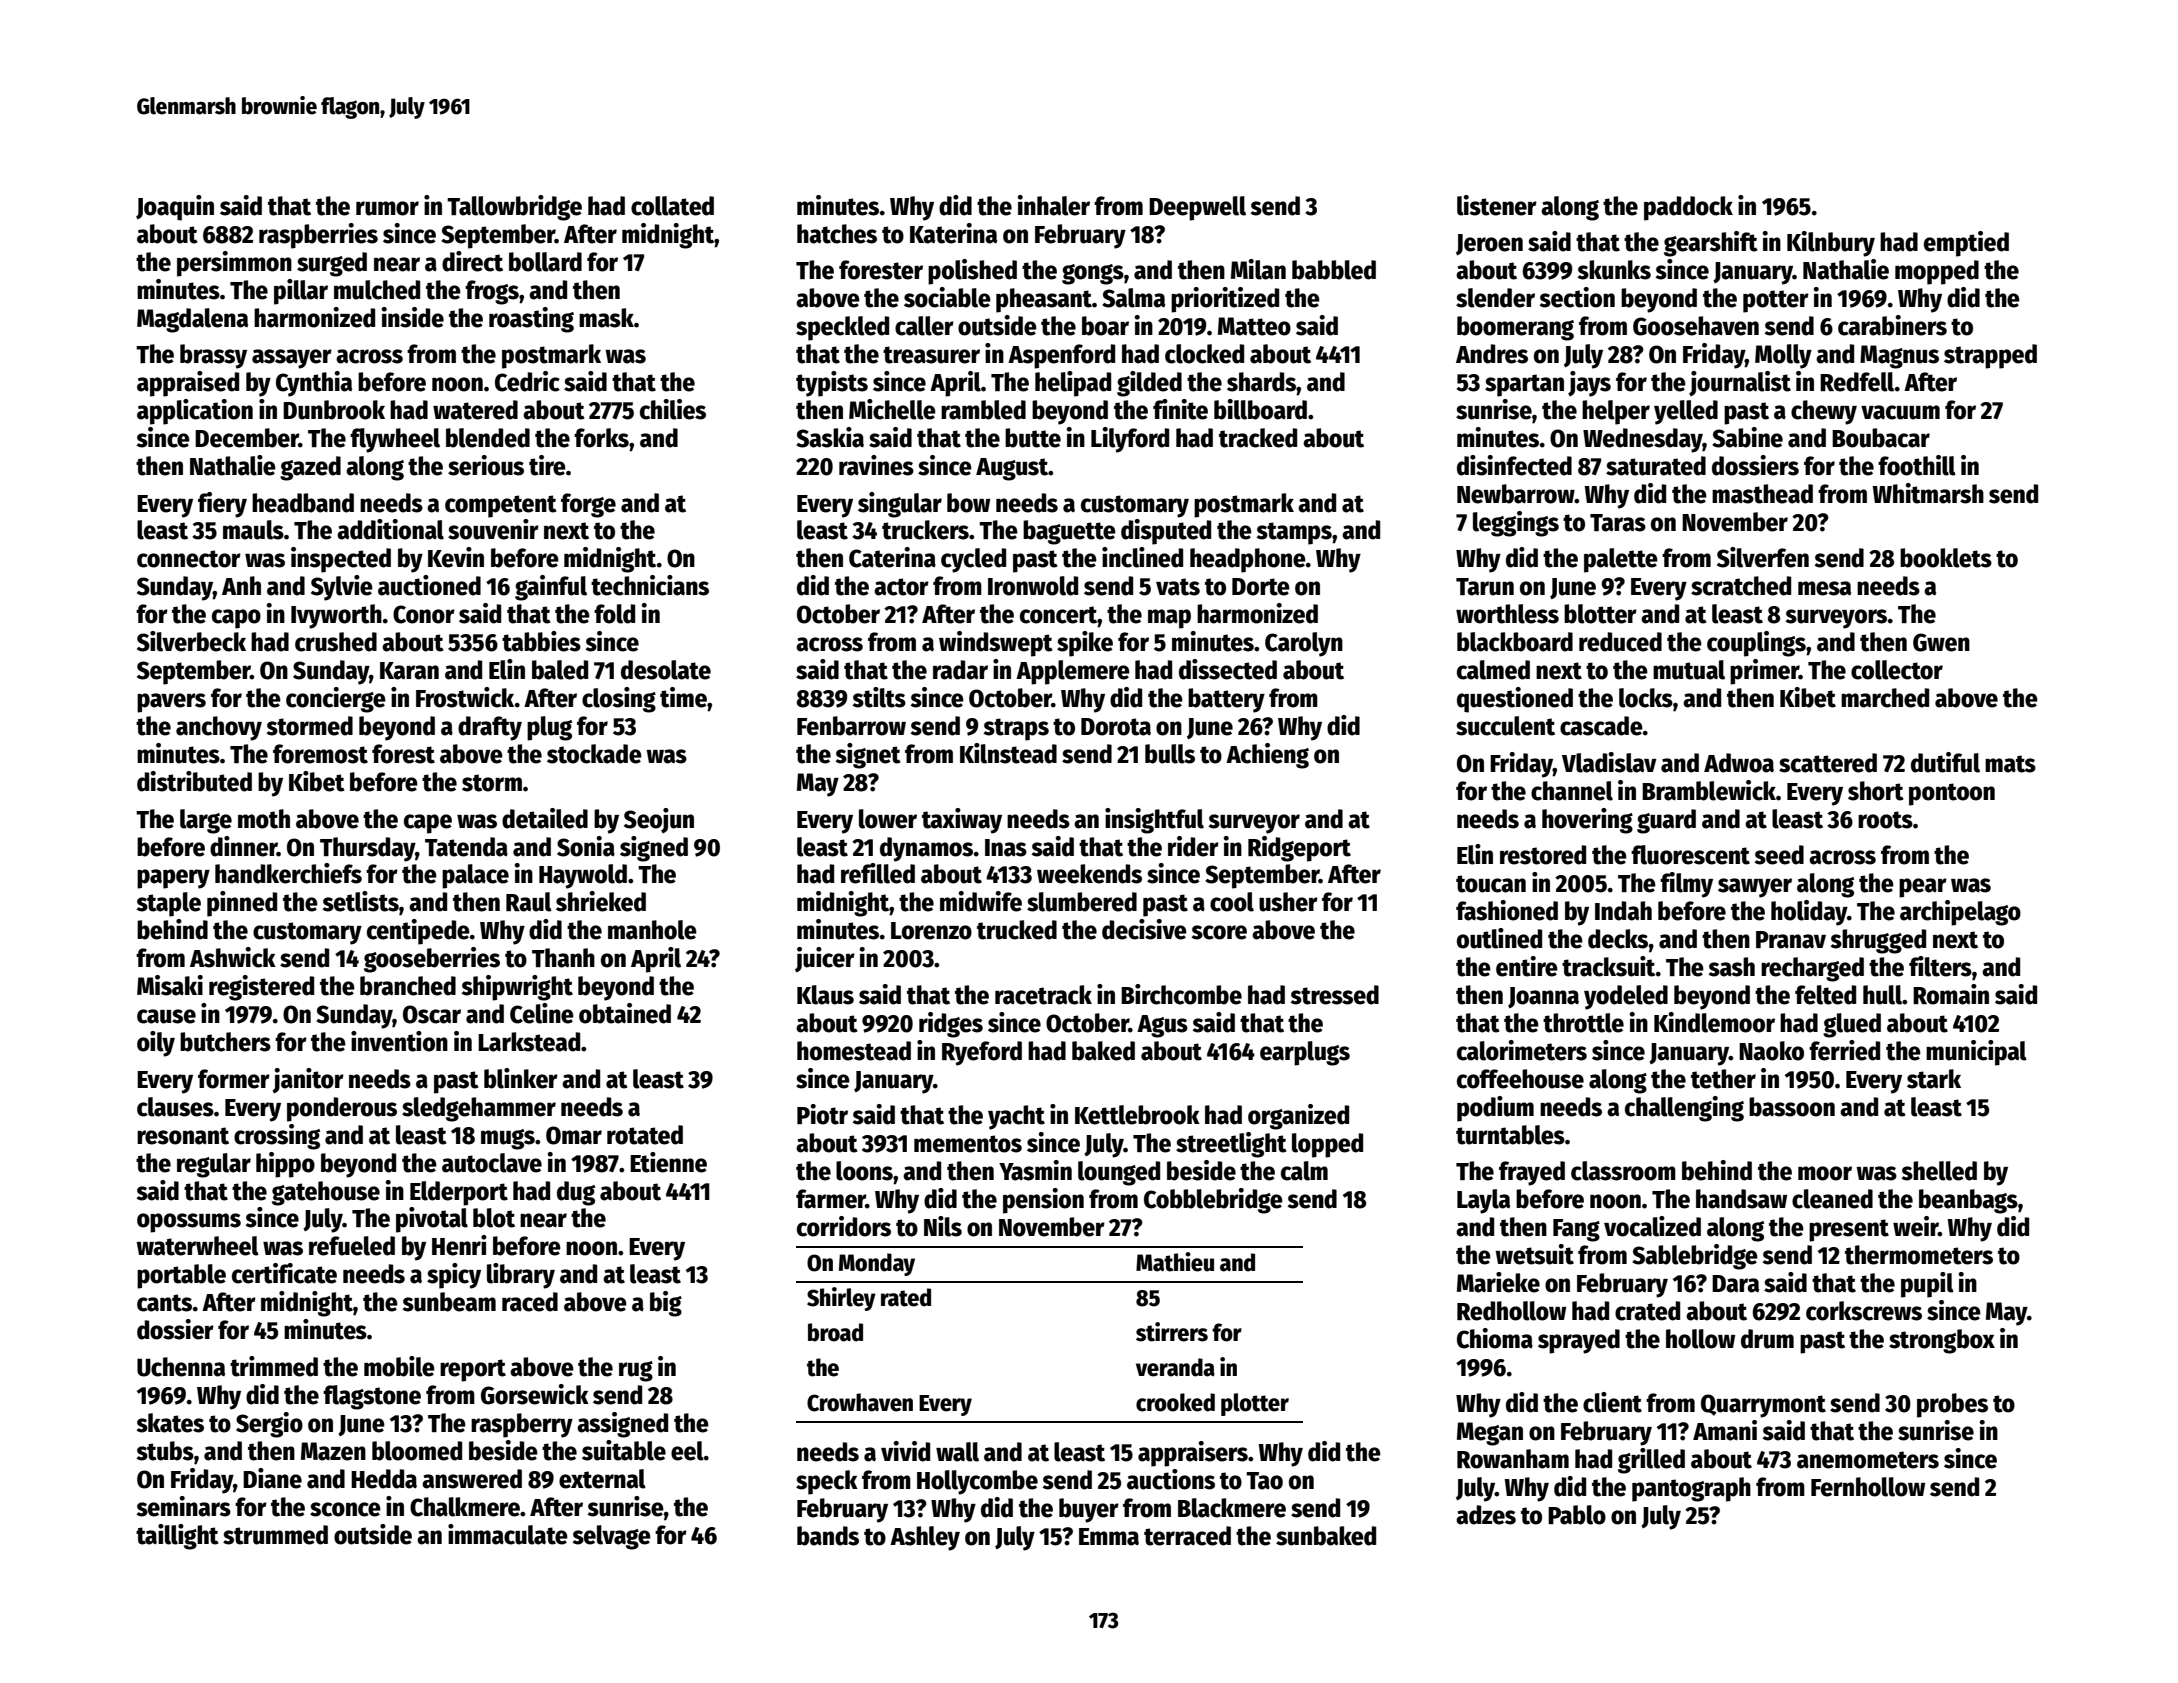 The height and width of the page is (1683, 2178). I want to click on additional, so click(390, 529).
